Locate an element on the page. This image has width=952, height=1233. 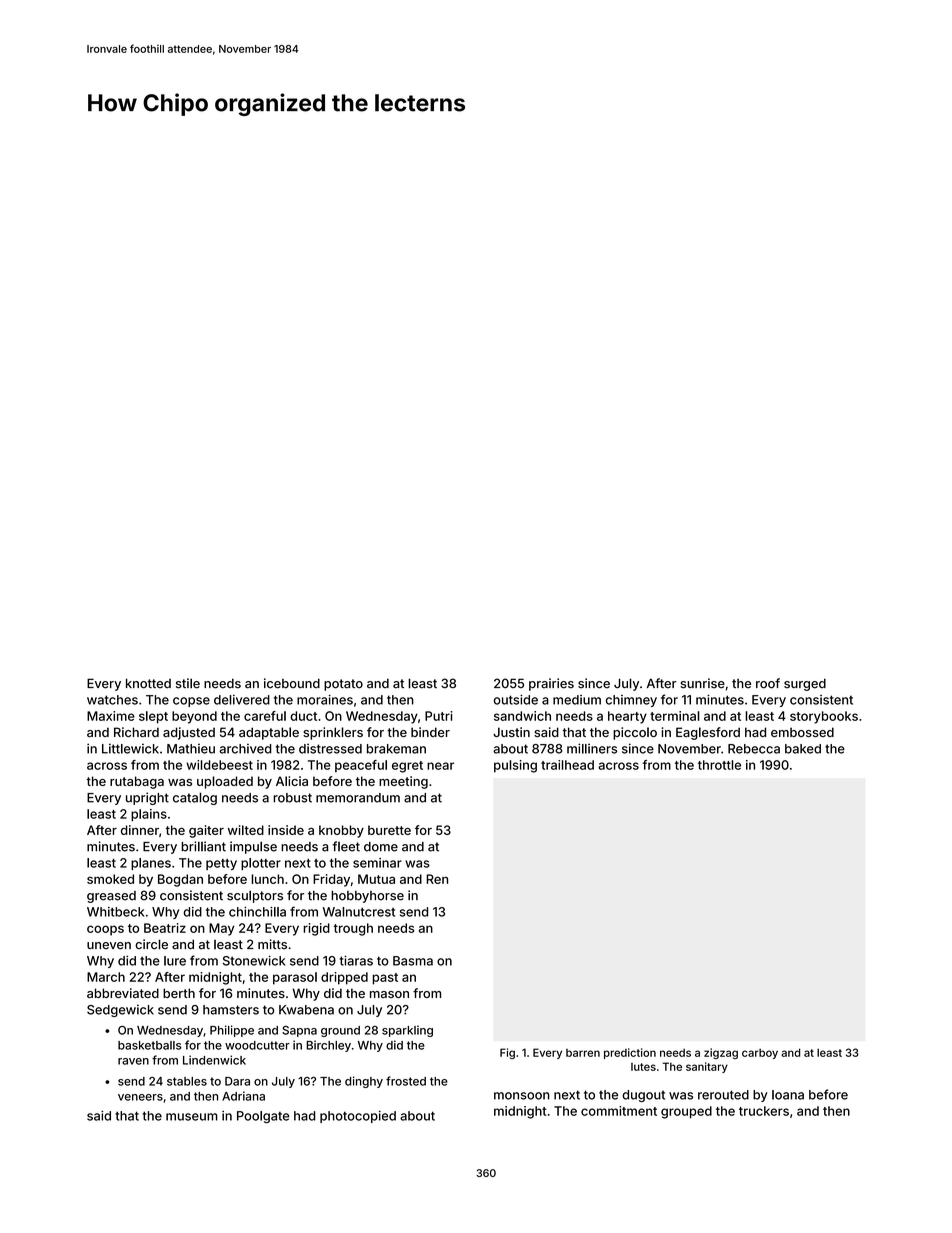
meeting is located at coordinates (403, 782).
